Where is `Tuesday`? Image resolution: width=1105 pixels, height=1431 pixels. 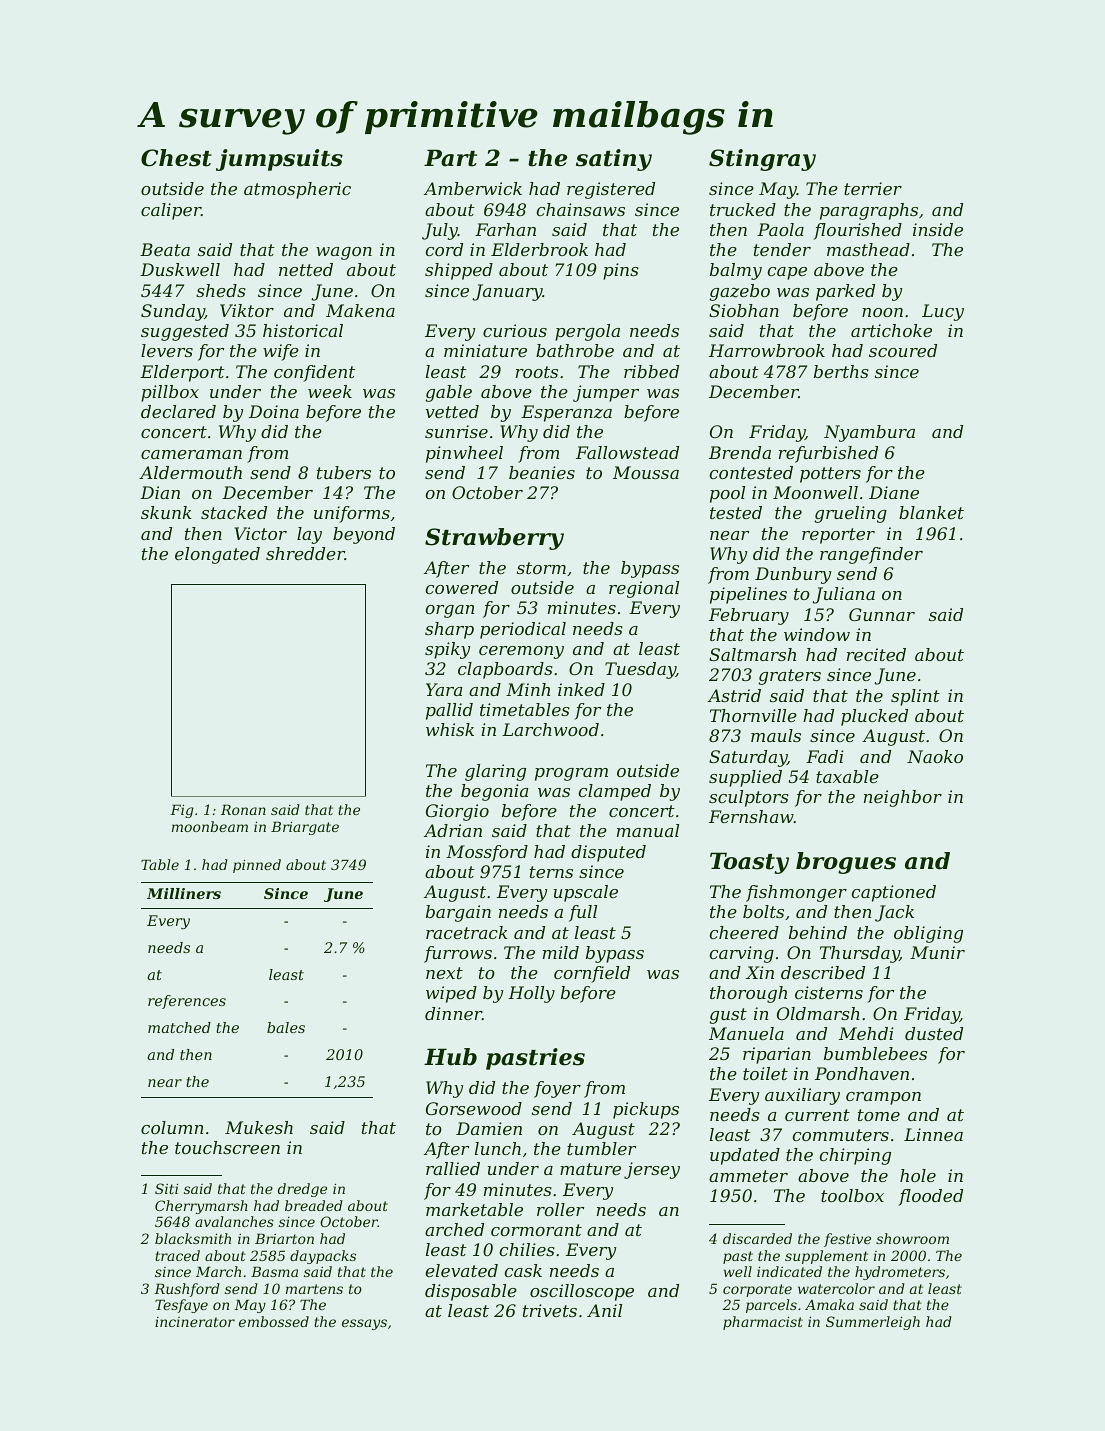 Tuesday is located at coordinates (640, 670).
